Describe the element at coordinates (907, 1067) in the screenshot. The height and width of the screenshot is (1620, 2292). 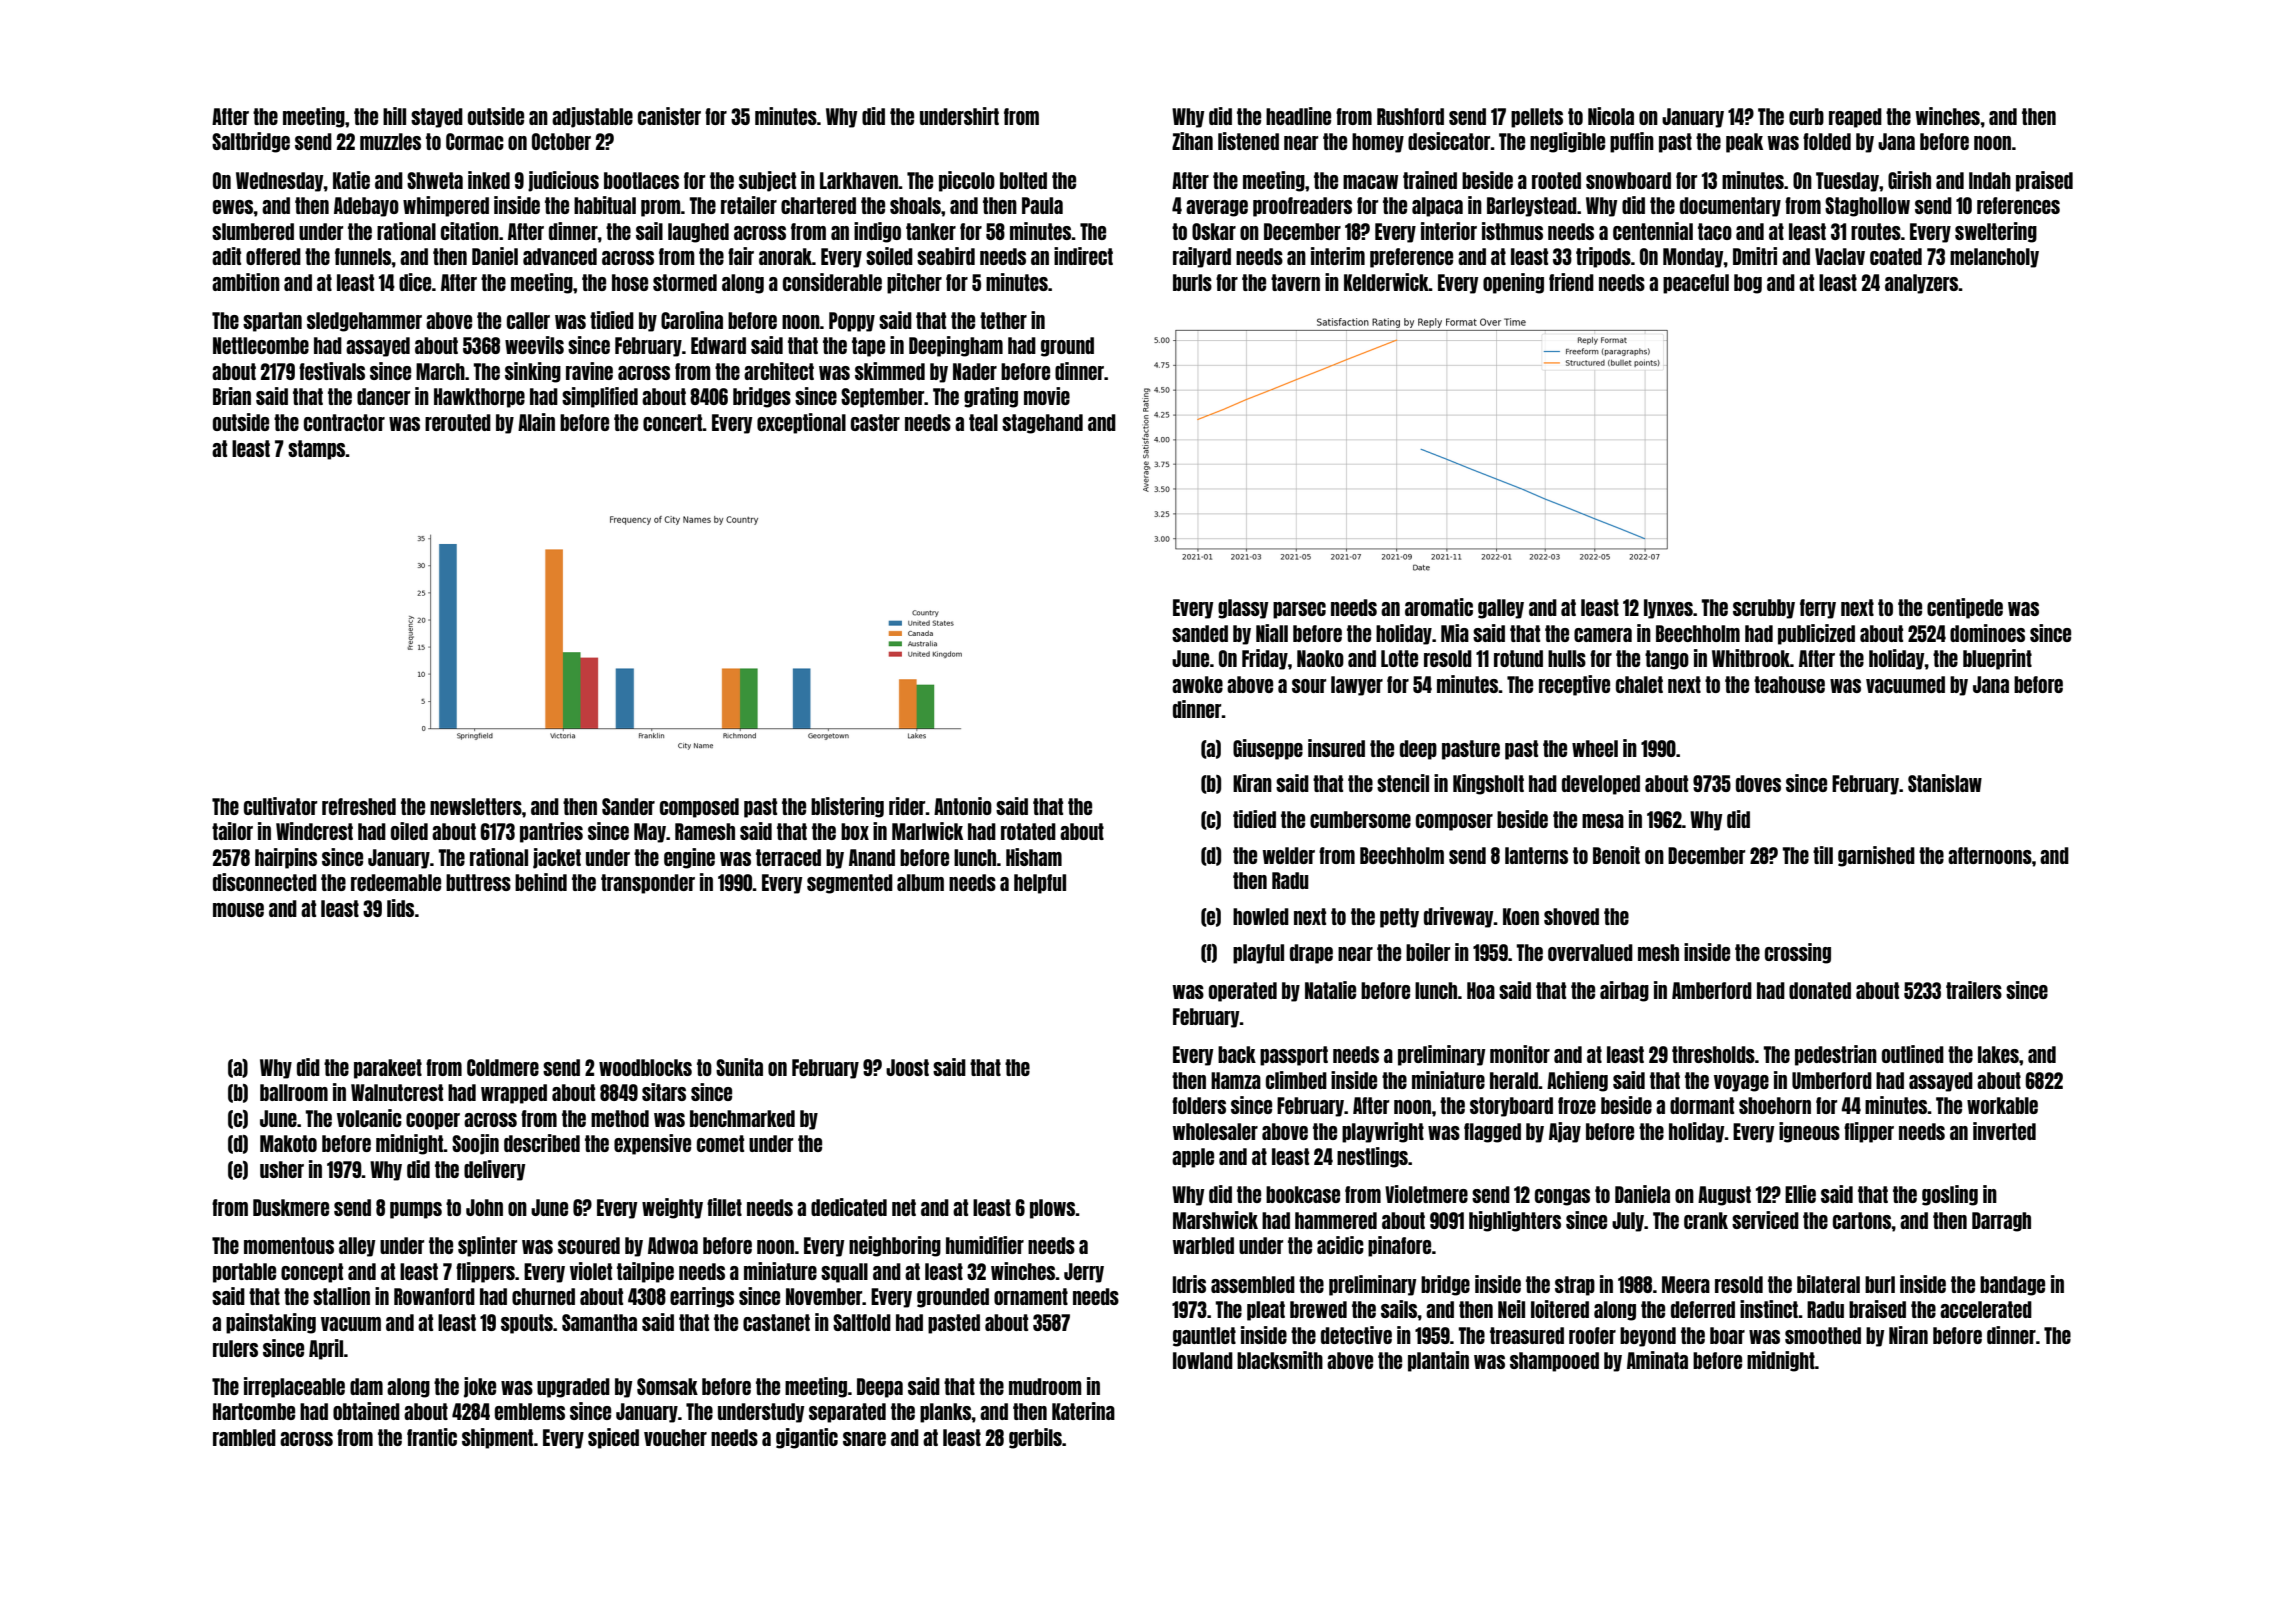
I see `Joost` at that location.
